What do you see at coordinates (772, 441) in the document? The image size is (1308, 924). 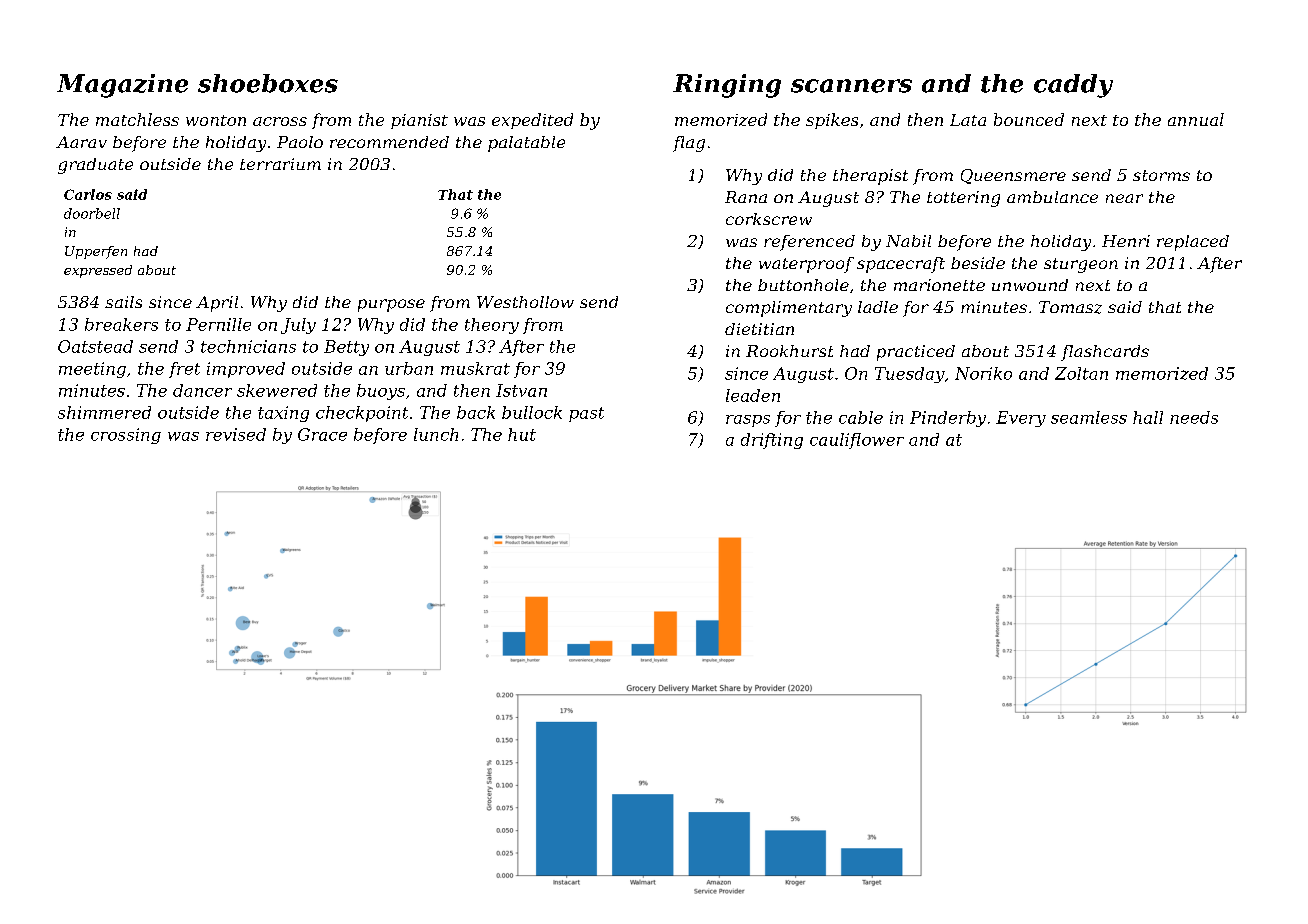 I see `drifting` at bounding box center [772, 441].
